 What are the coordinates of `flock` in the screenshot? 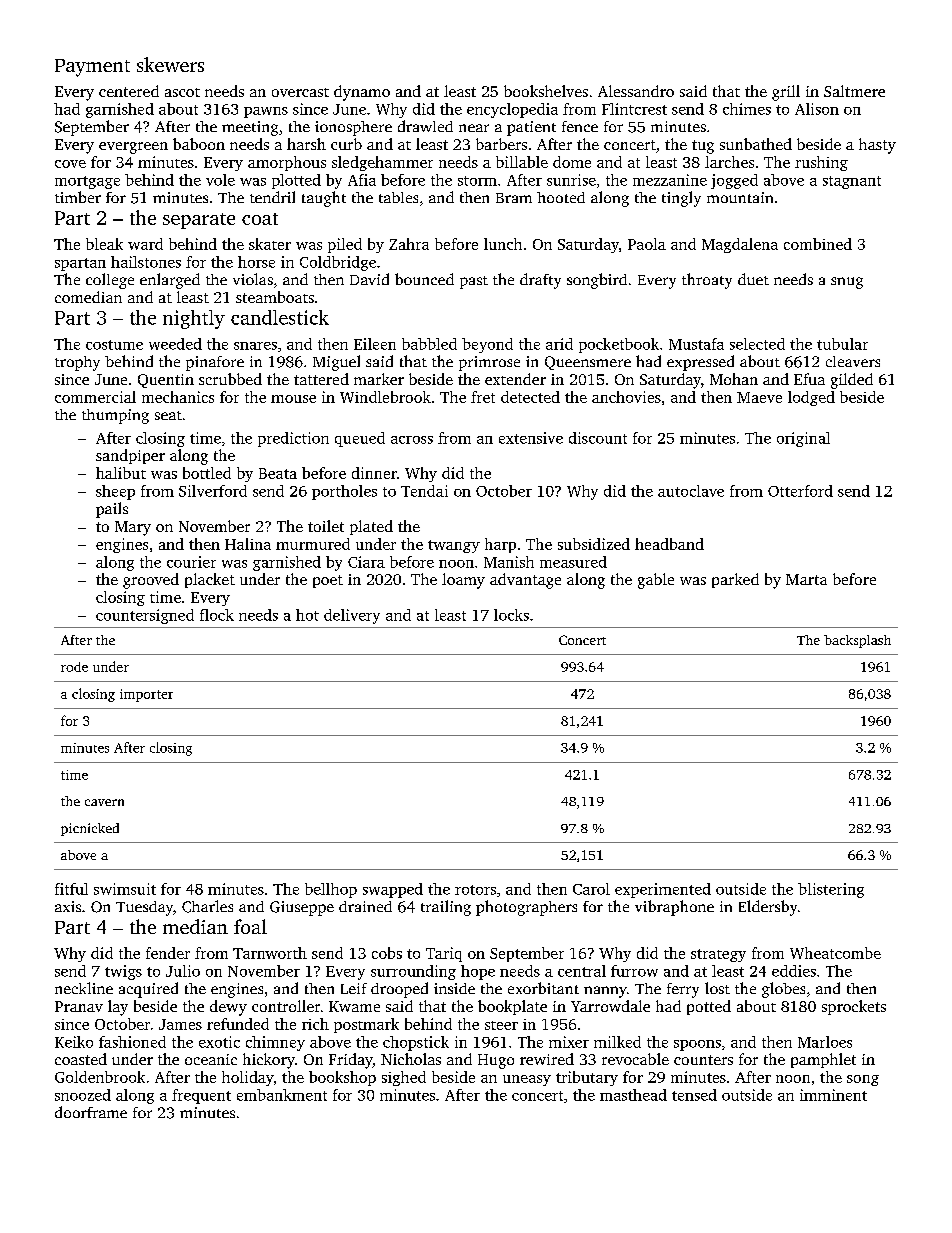 It's located at (217, 615).
